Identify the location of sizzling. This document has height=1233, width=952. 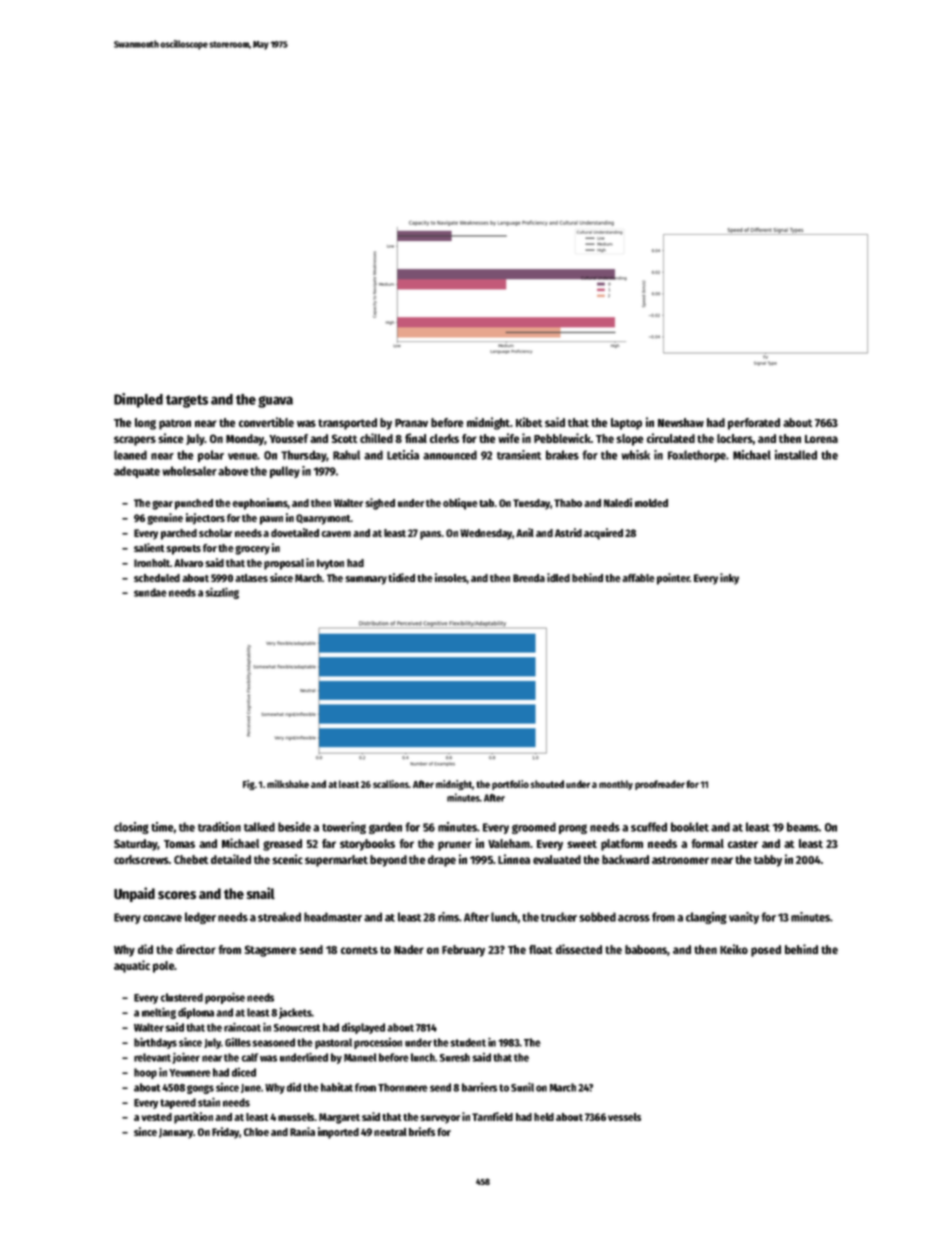
(222, 593).
